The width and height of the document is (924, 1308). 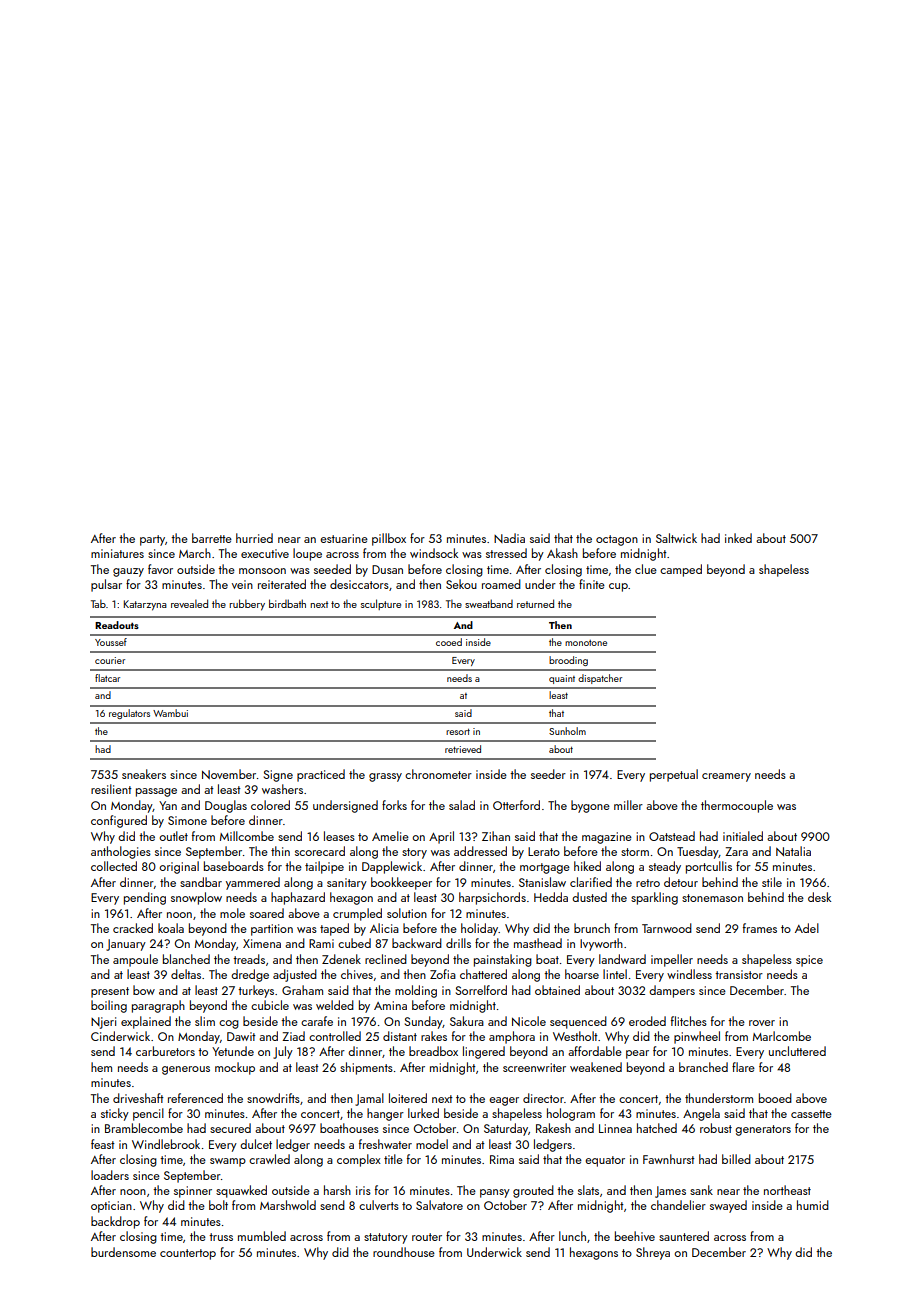 What do you see at coordinates (158, 1006) in the document?
I see `paragraph` at bounding box center [158, 1006].
